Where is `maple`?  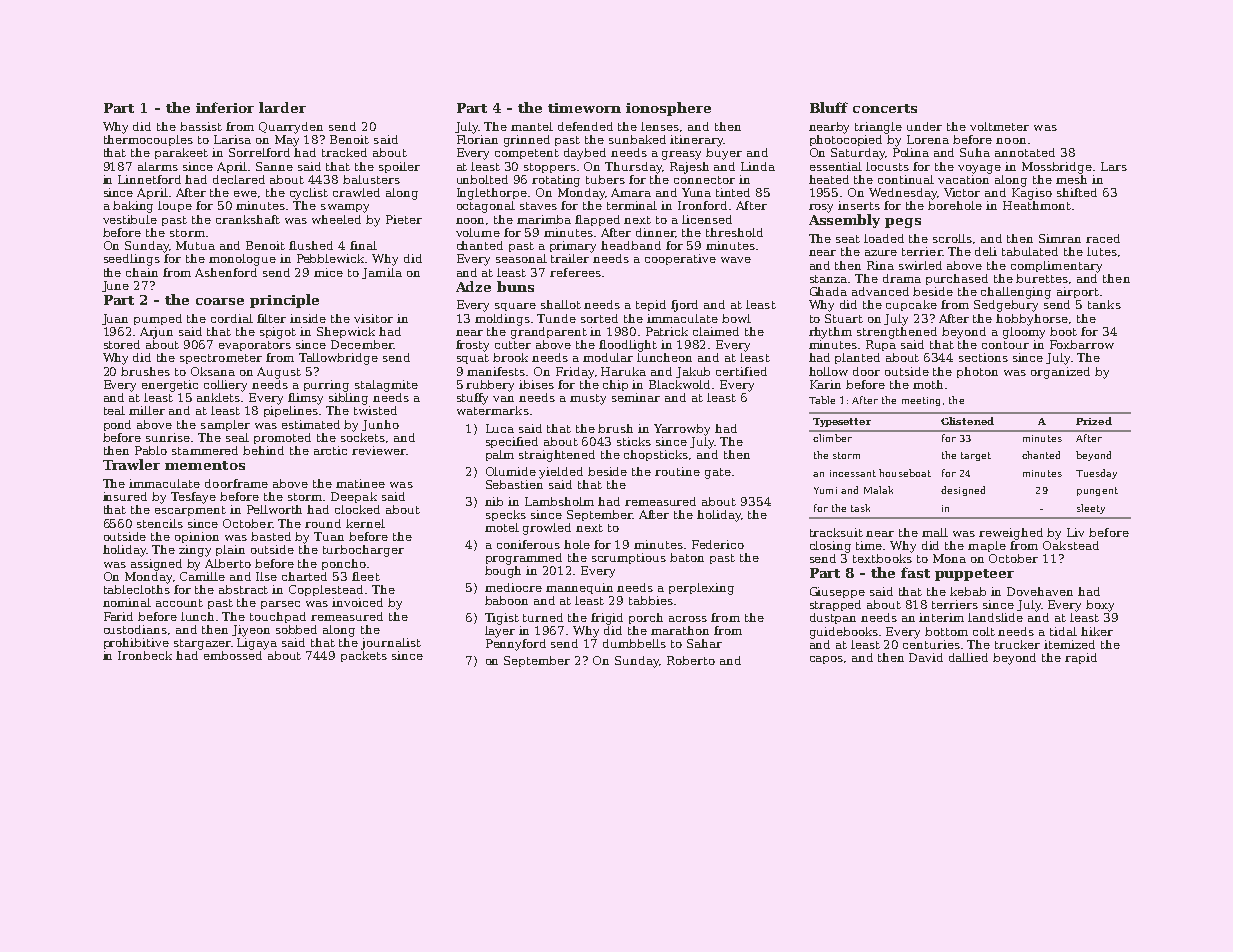 maple is located at coordinates (987, 546).
